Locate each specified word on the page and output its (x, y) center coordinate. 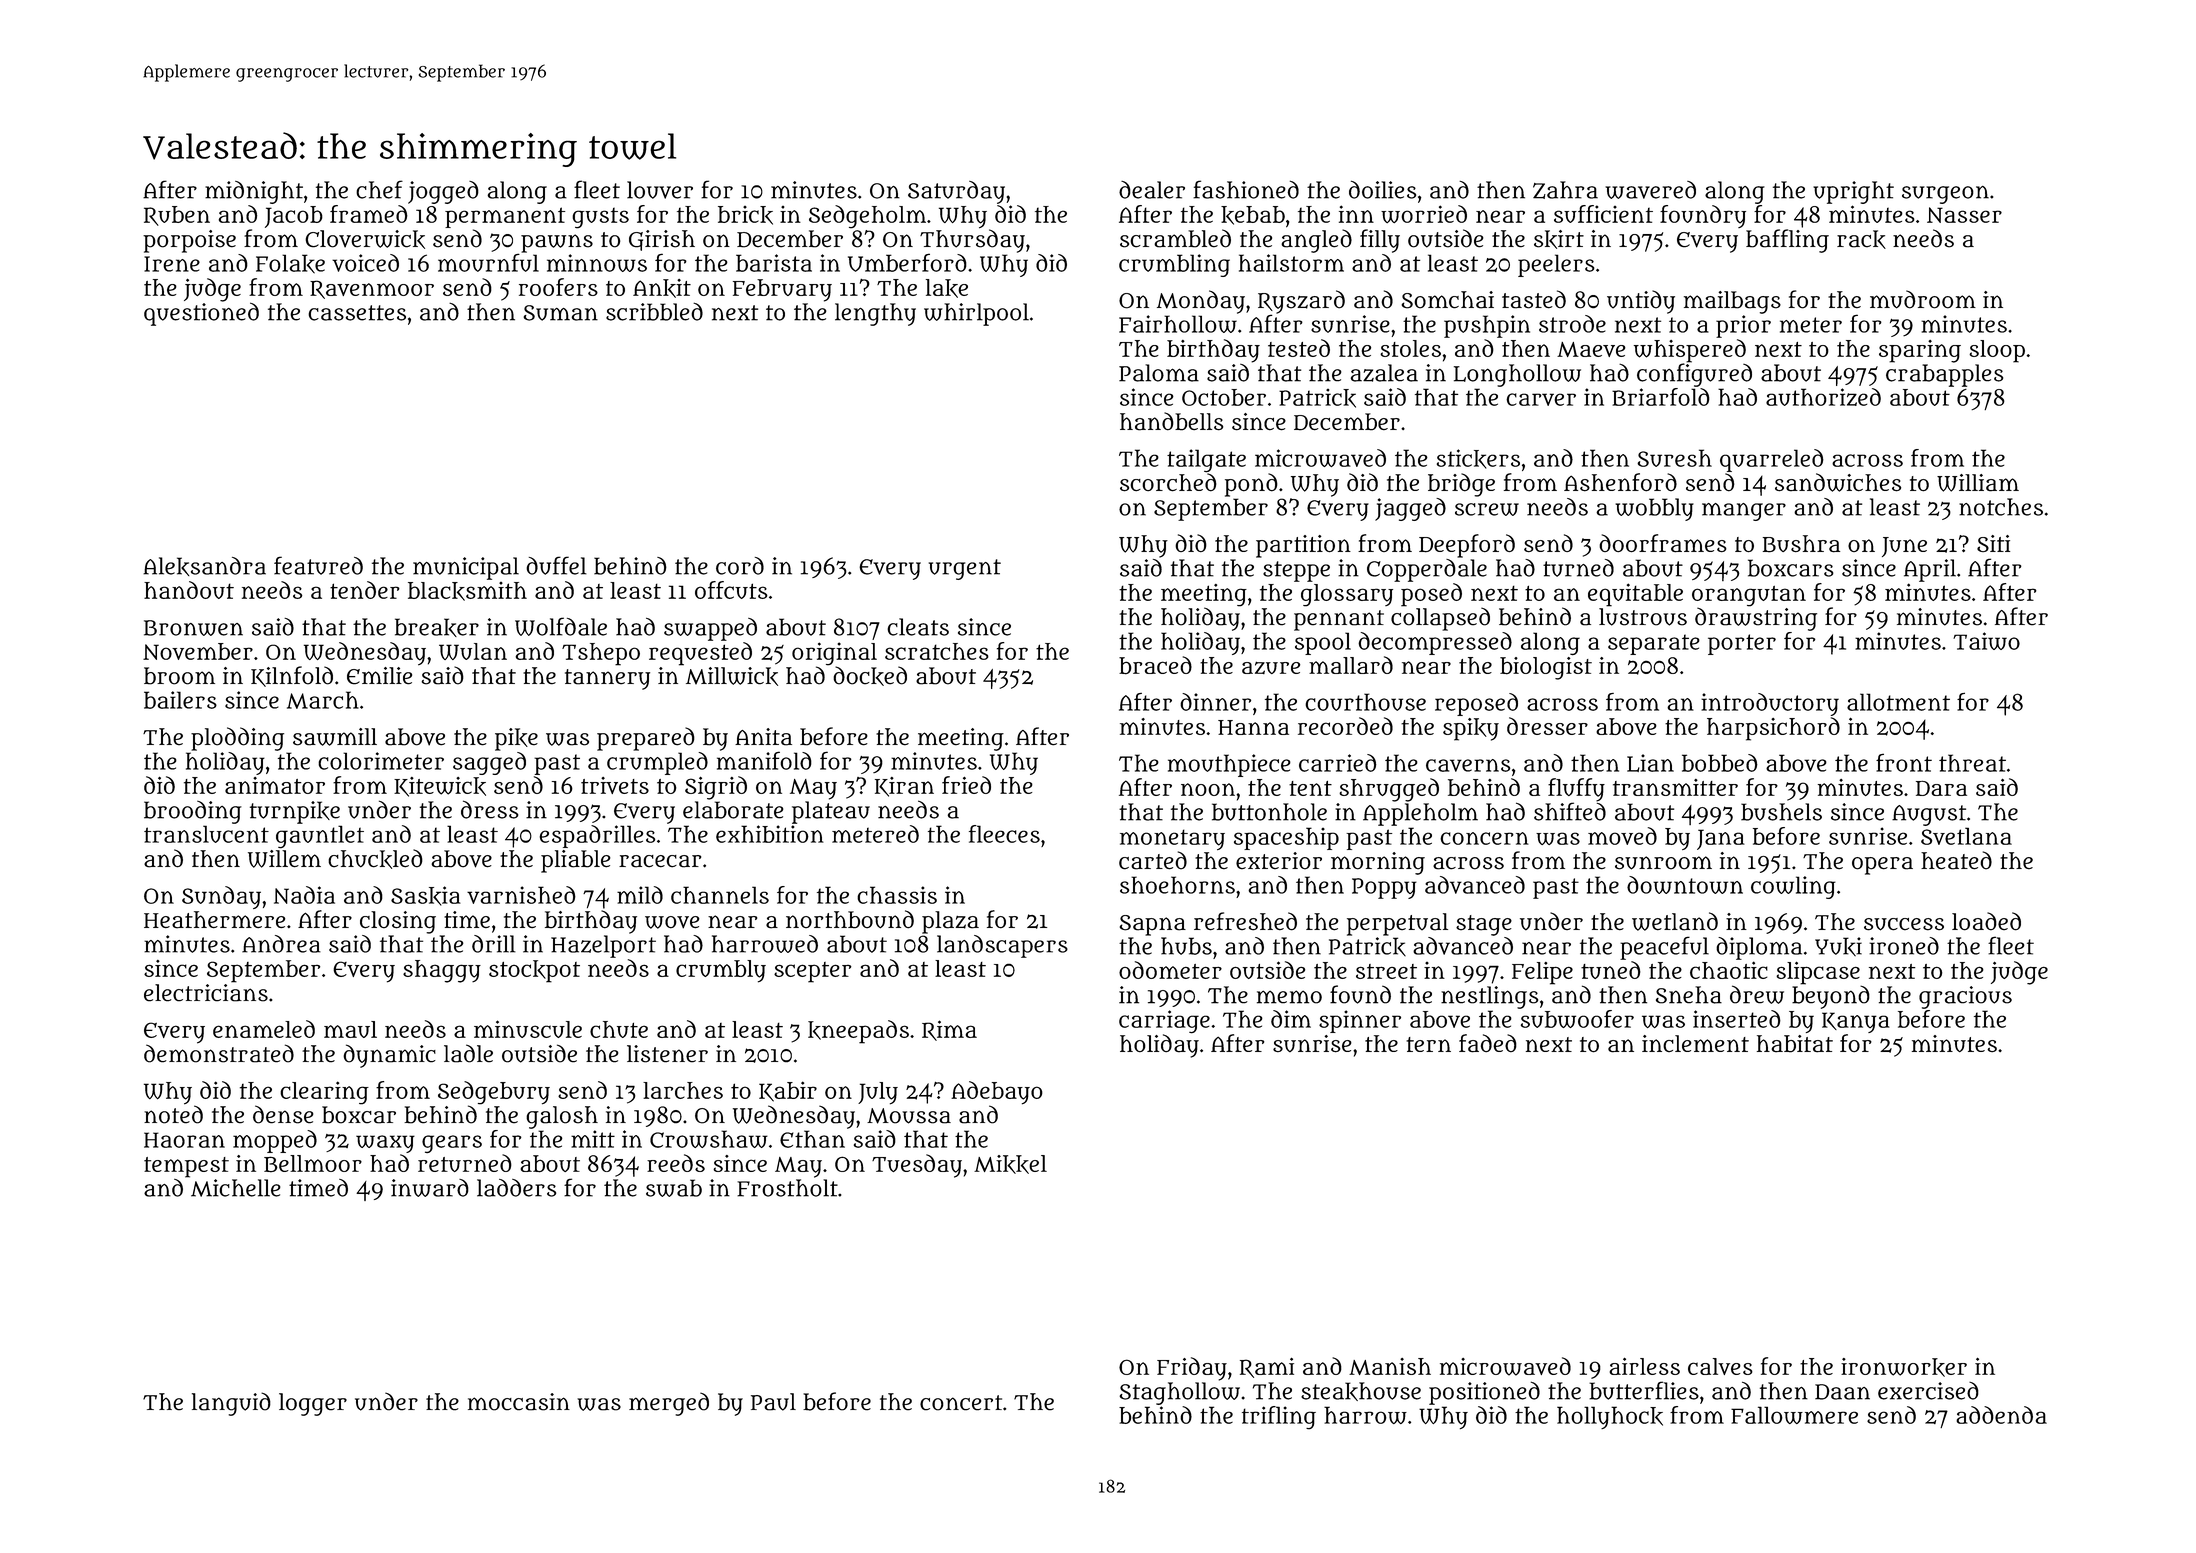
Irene (172, 264)
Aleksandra (204, 566)
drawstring (1756, 619)
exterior (1279, 861)
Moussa (909, 1116)
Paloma (1159, 373)
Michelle (236, 1188)
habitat (1795, 1044)
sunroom (1663, 863)
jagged (1410, 509)
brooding (193, 812)
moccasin (519, 1402)
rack (1861, 239)
